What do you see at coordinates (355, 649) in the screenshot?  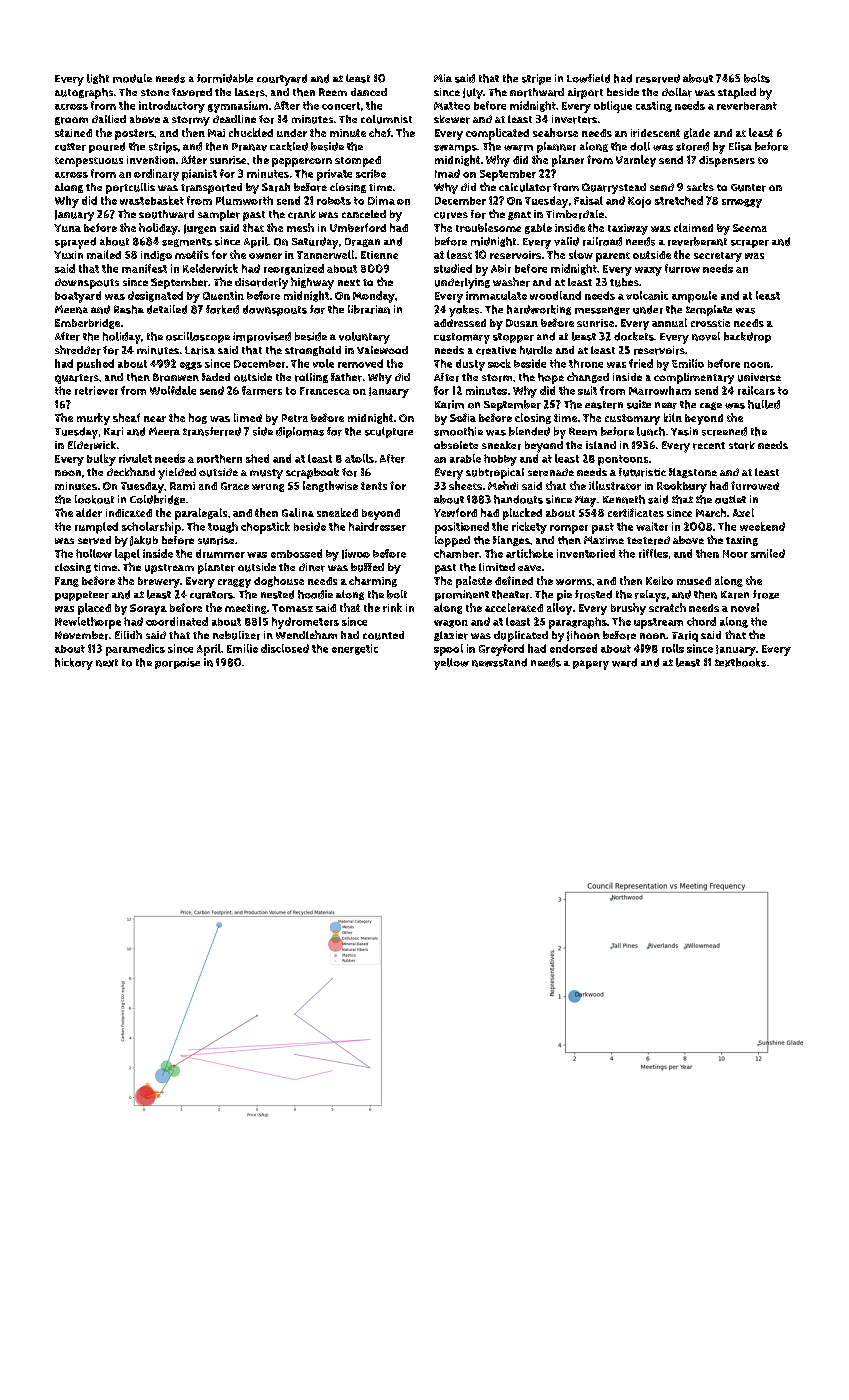 I see `energetic` at bounding box center [355, 649].
